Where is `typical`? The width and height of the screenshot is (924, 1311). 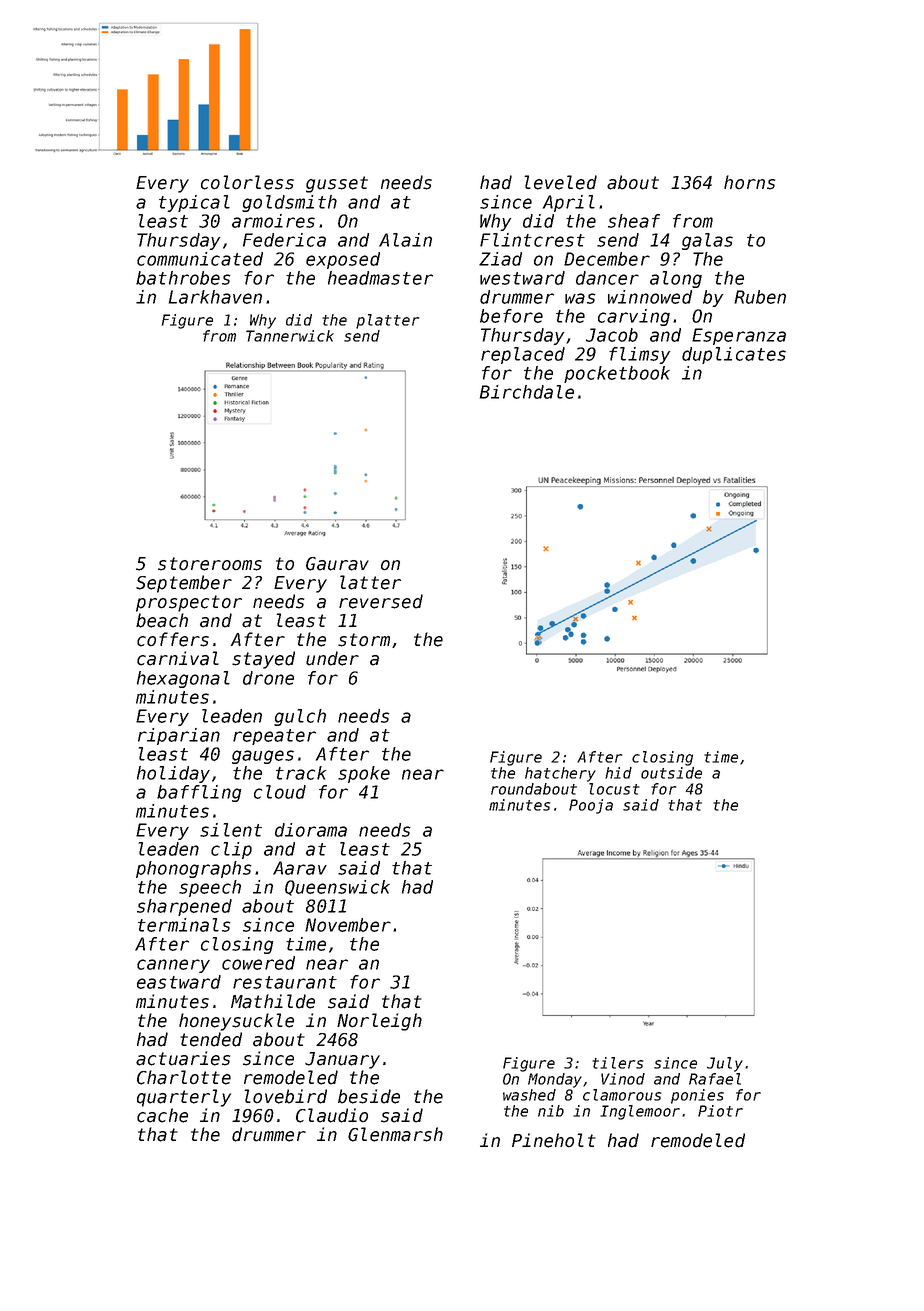
typical is located at coordinates (194, 203).
